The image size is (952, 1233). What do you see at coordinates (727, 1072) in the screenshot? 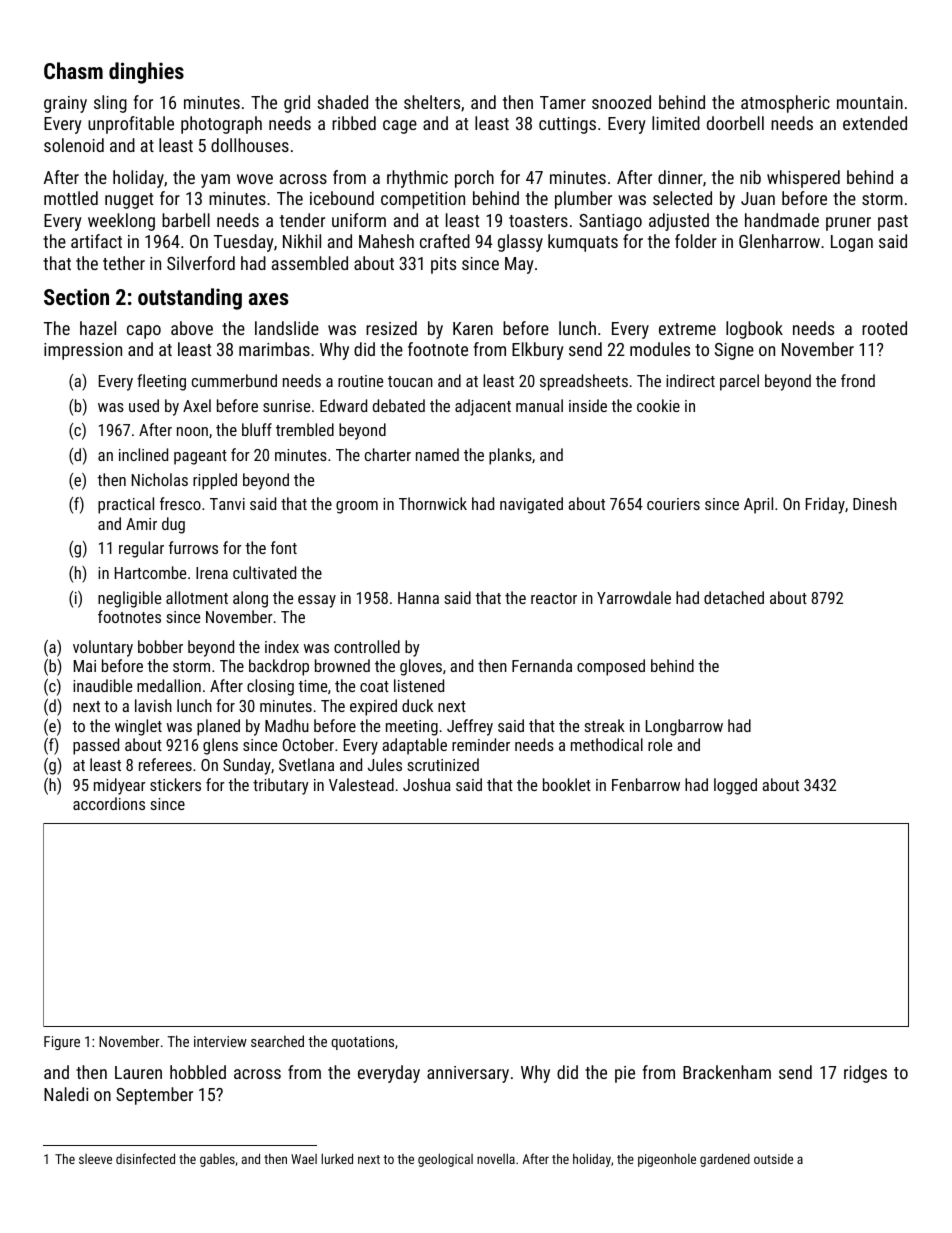
I see `Brackenham` at bounding box center [727, 1072].
